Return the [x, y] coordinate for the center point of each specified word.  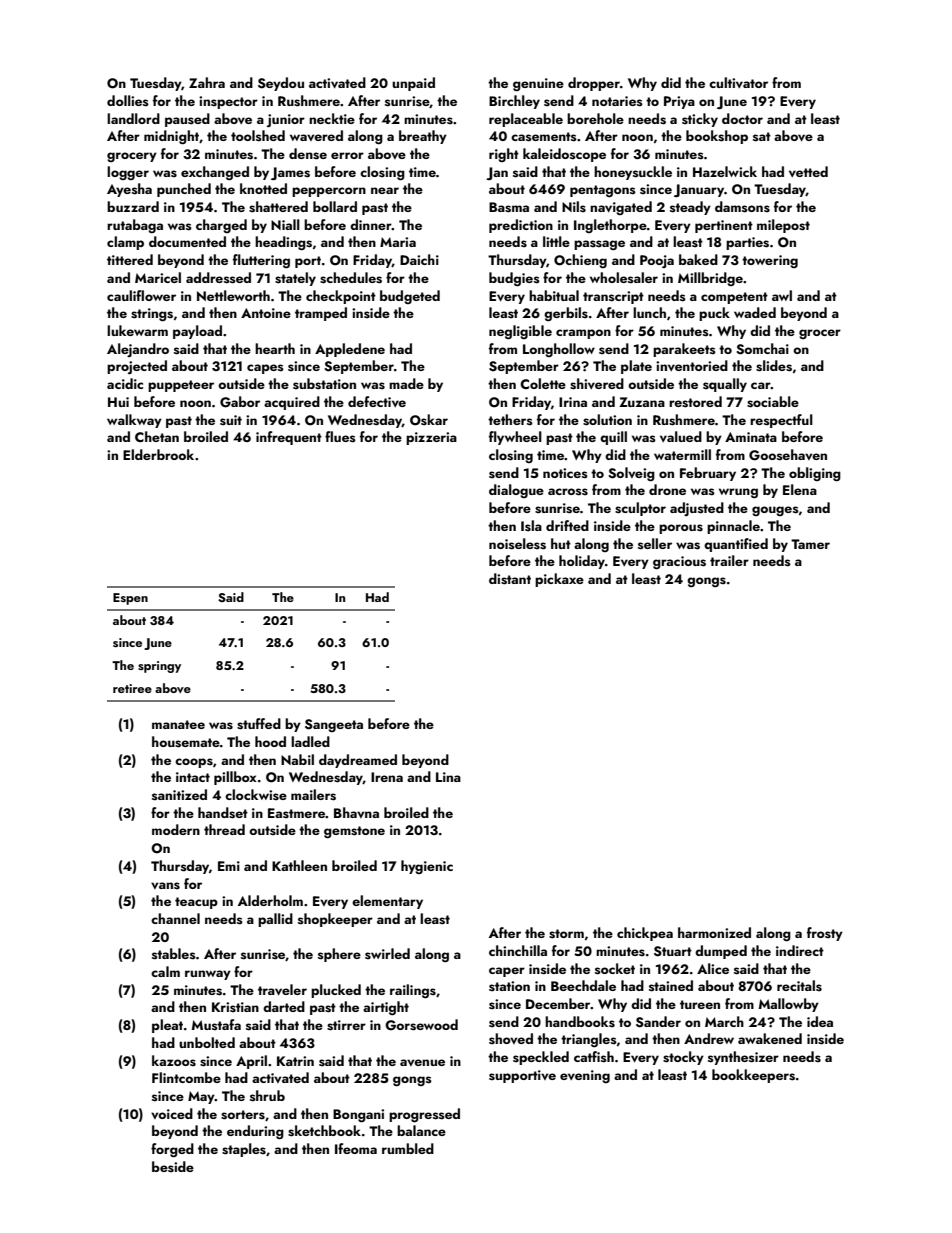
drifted [567, 525]
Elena [800, 489]
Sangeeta [334, 725]
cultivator [738, 82]
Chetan [157, 436]
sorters [243, 1115]
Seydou [281, 84]
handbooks [580, 1022]
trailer [729, 560]
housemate [186, 742]
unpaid [413, 84]
